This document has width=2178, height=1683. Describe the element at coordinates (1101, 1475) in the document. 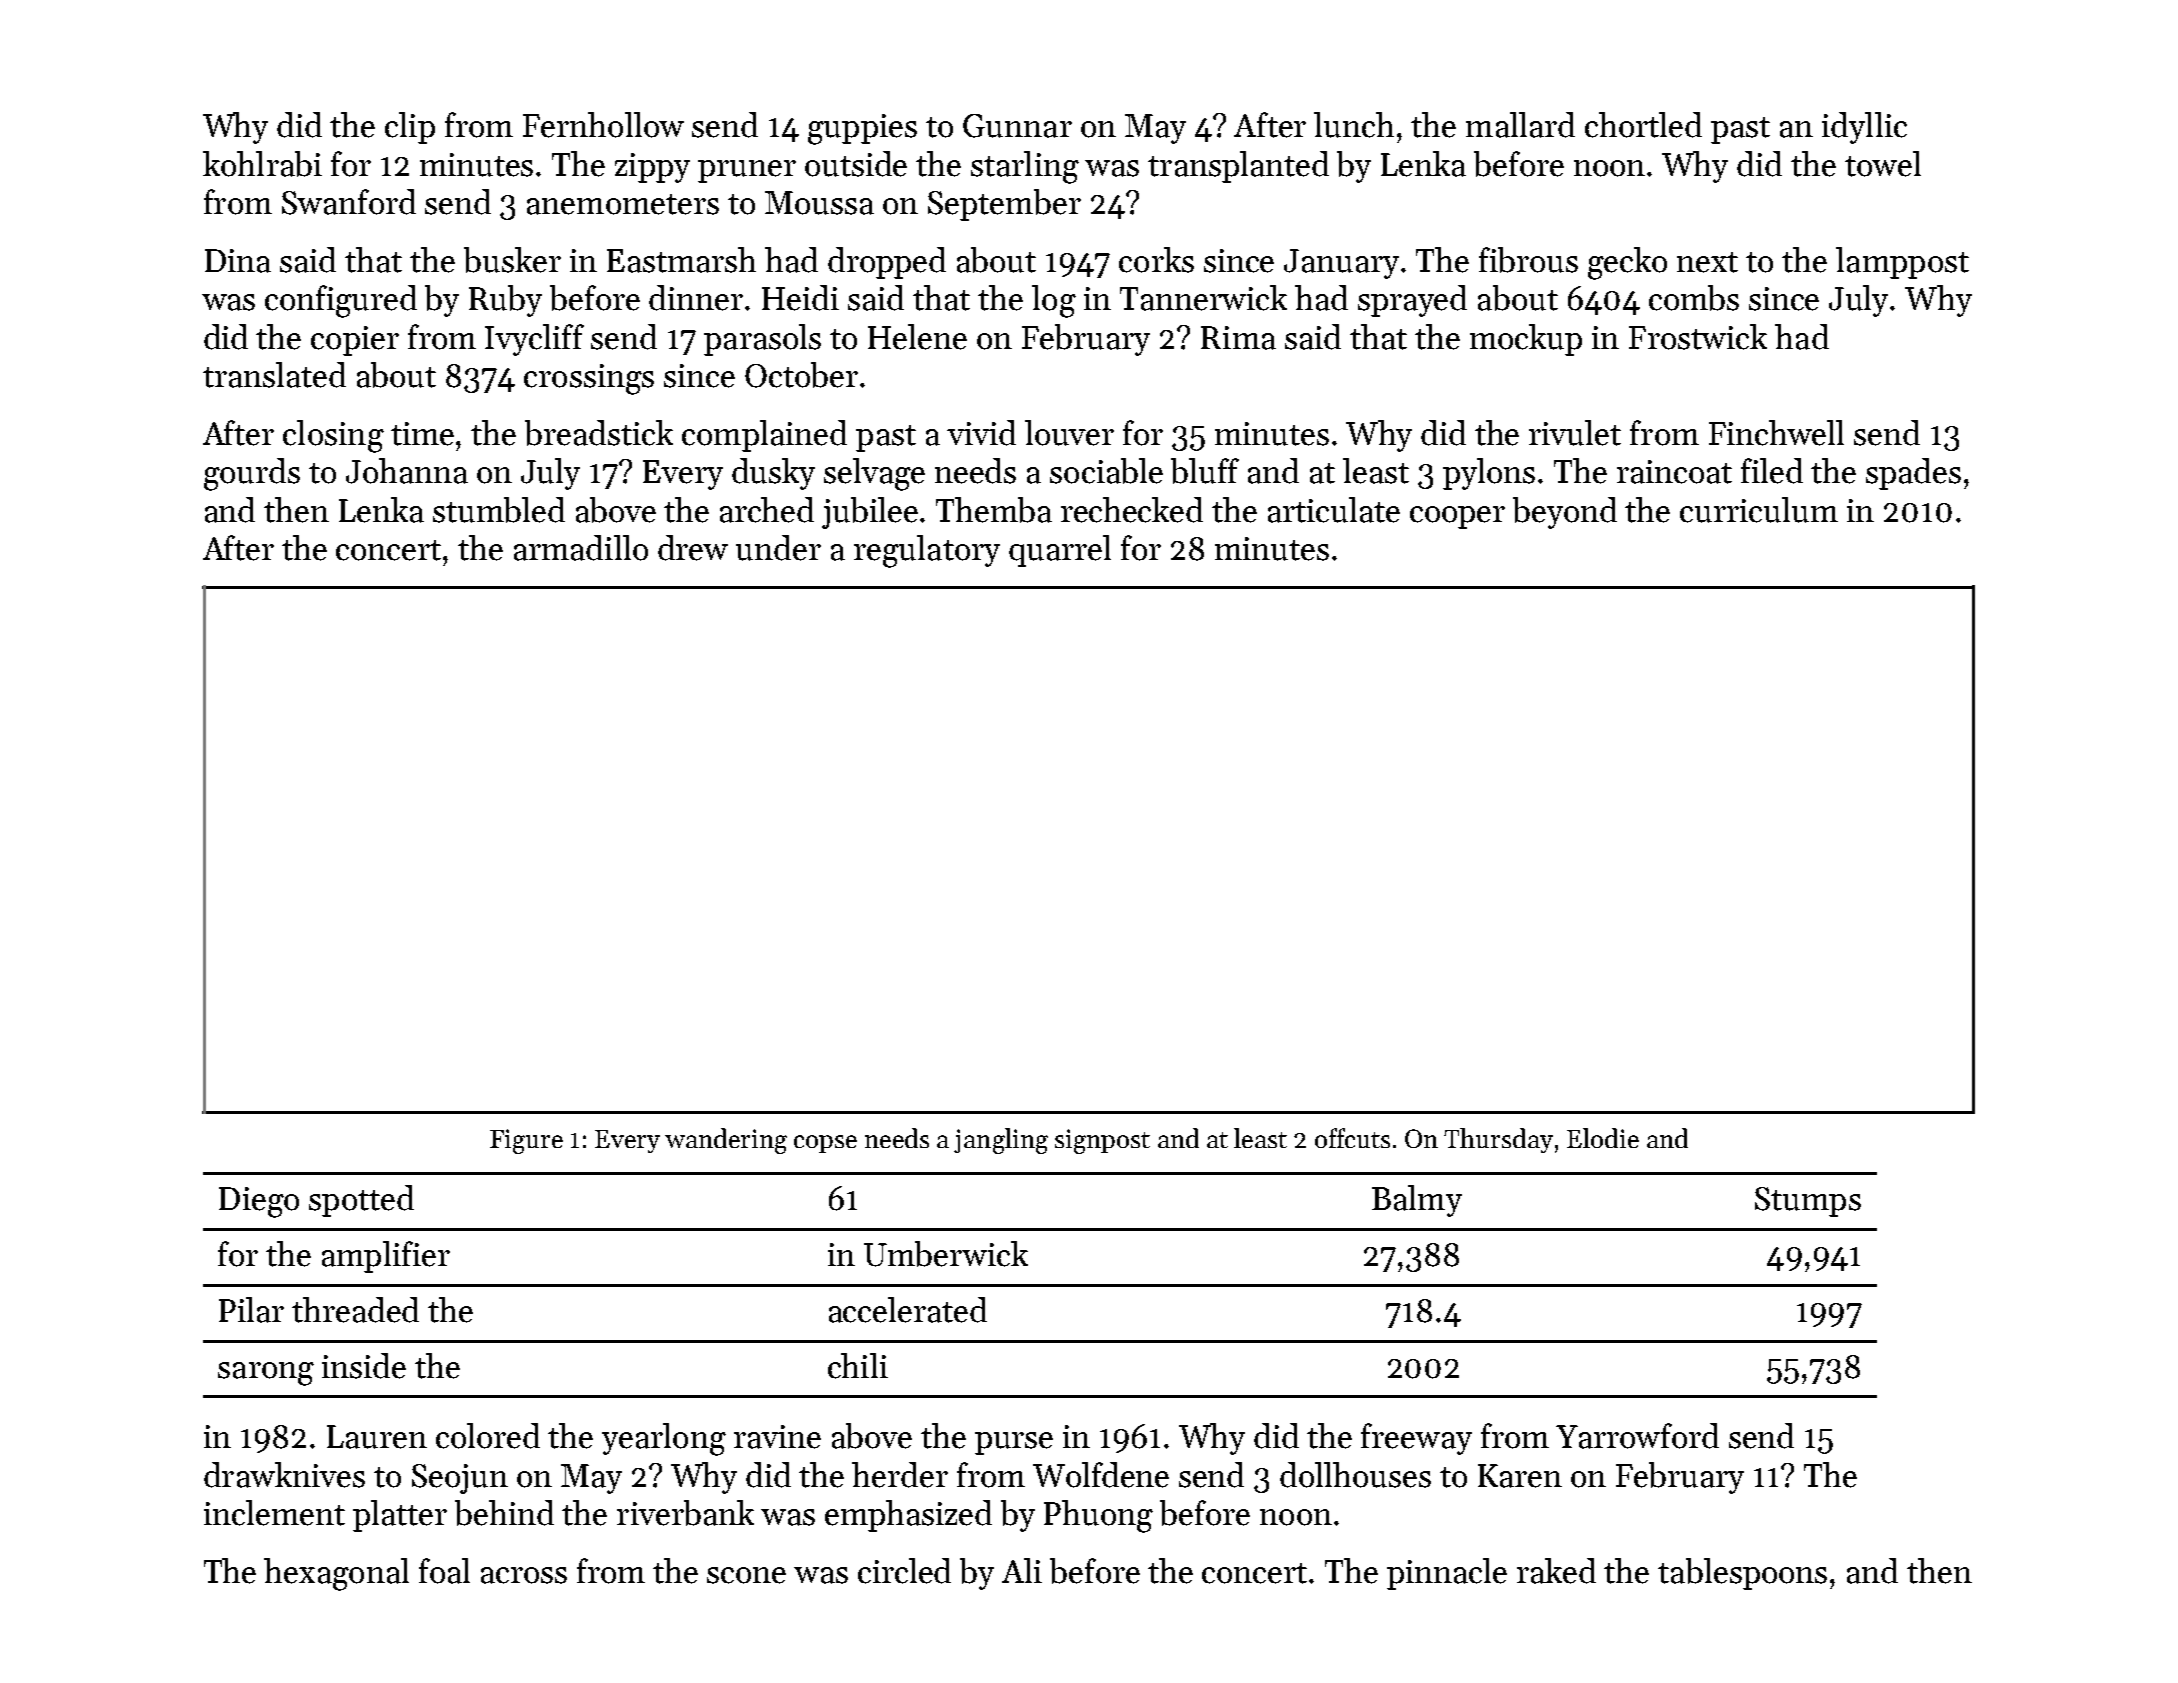

I see `Wolfdene` at that location.
